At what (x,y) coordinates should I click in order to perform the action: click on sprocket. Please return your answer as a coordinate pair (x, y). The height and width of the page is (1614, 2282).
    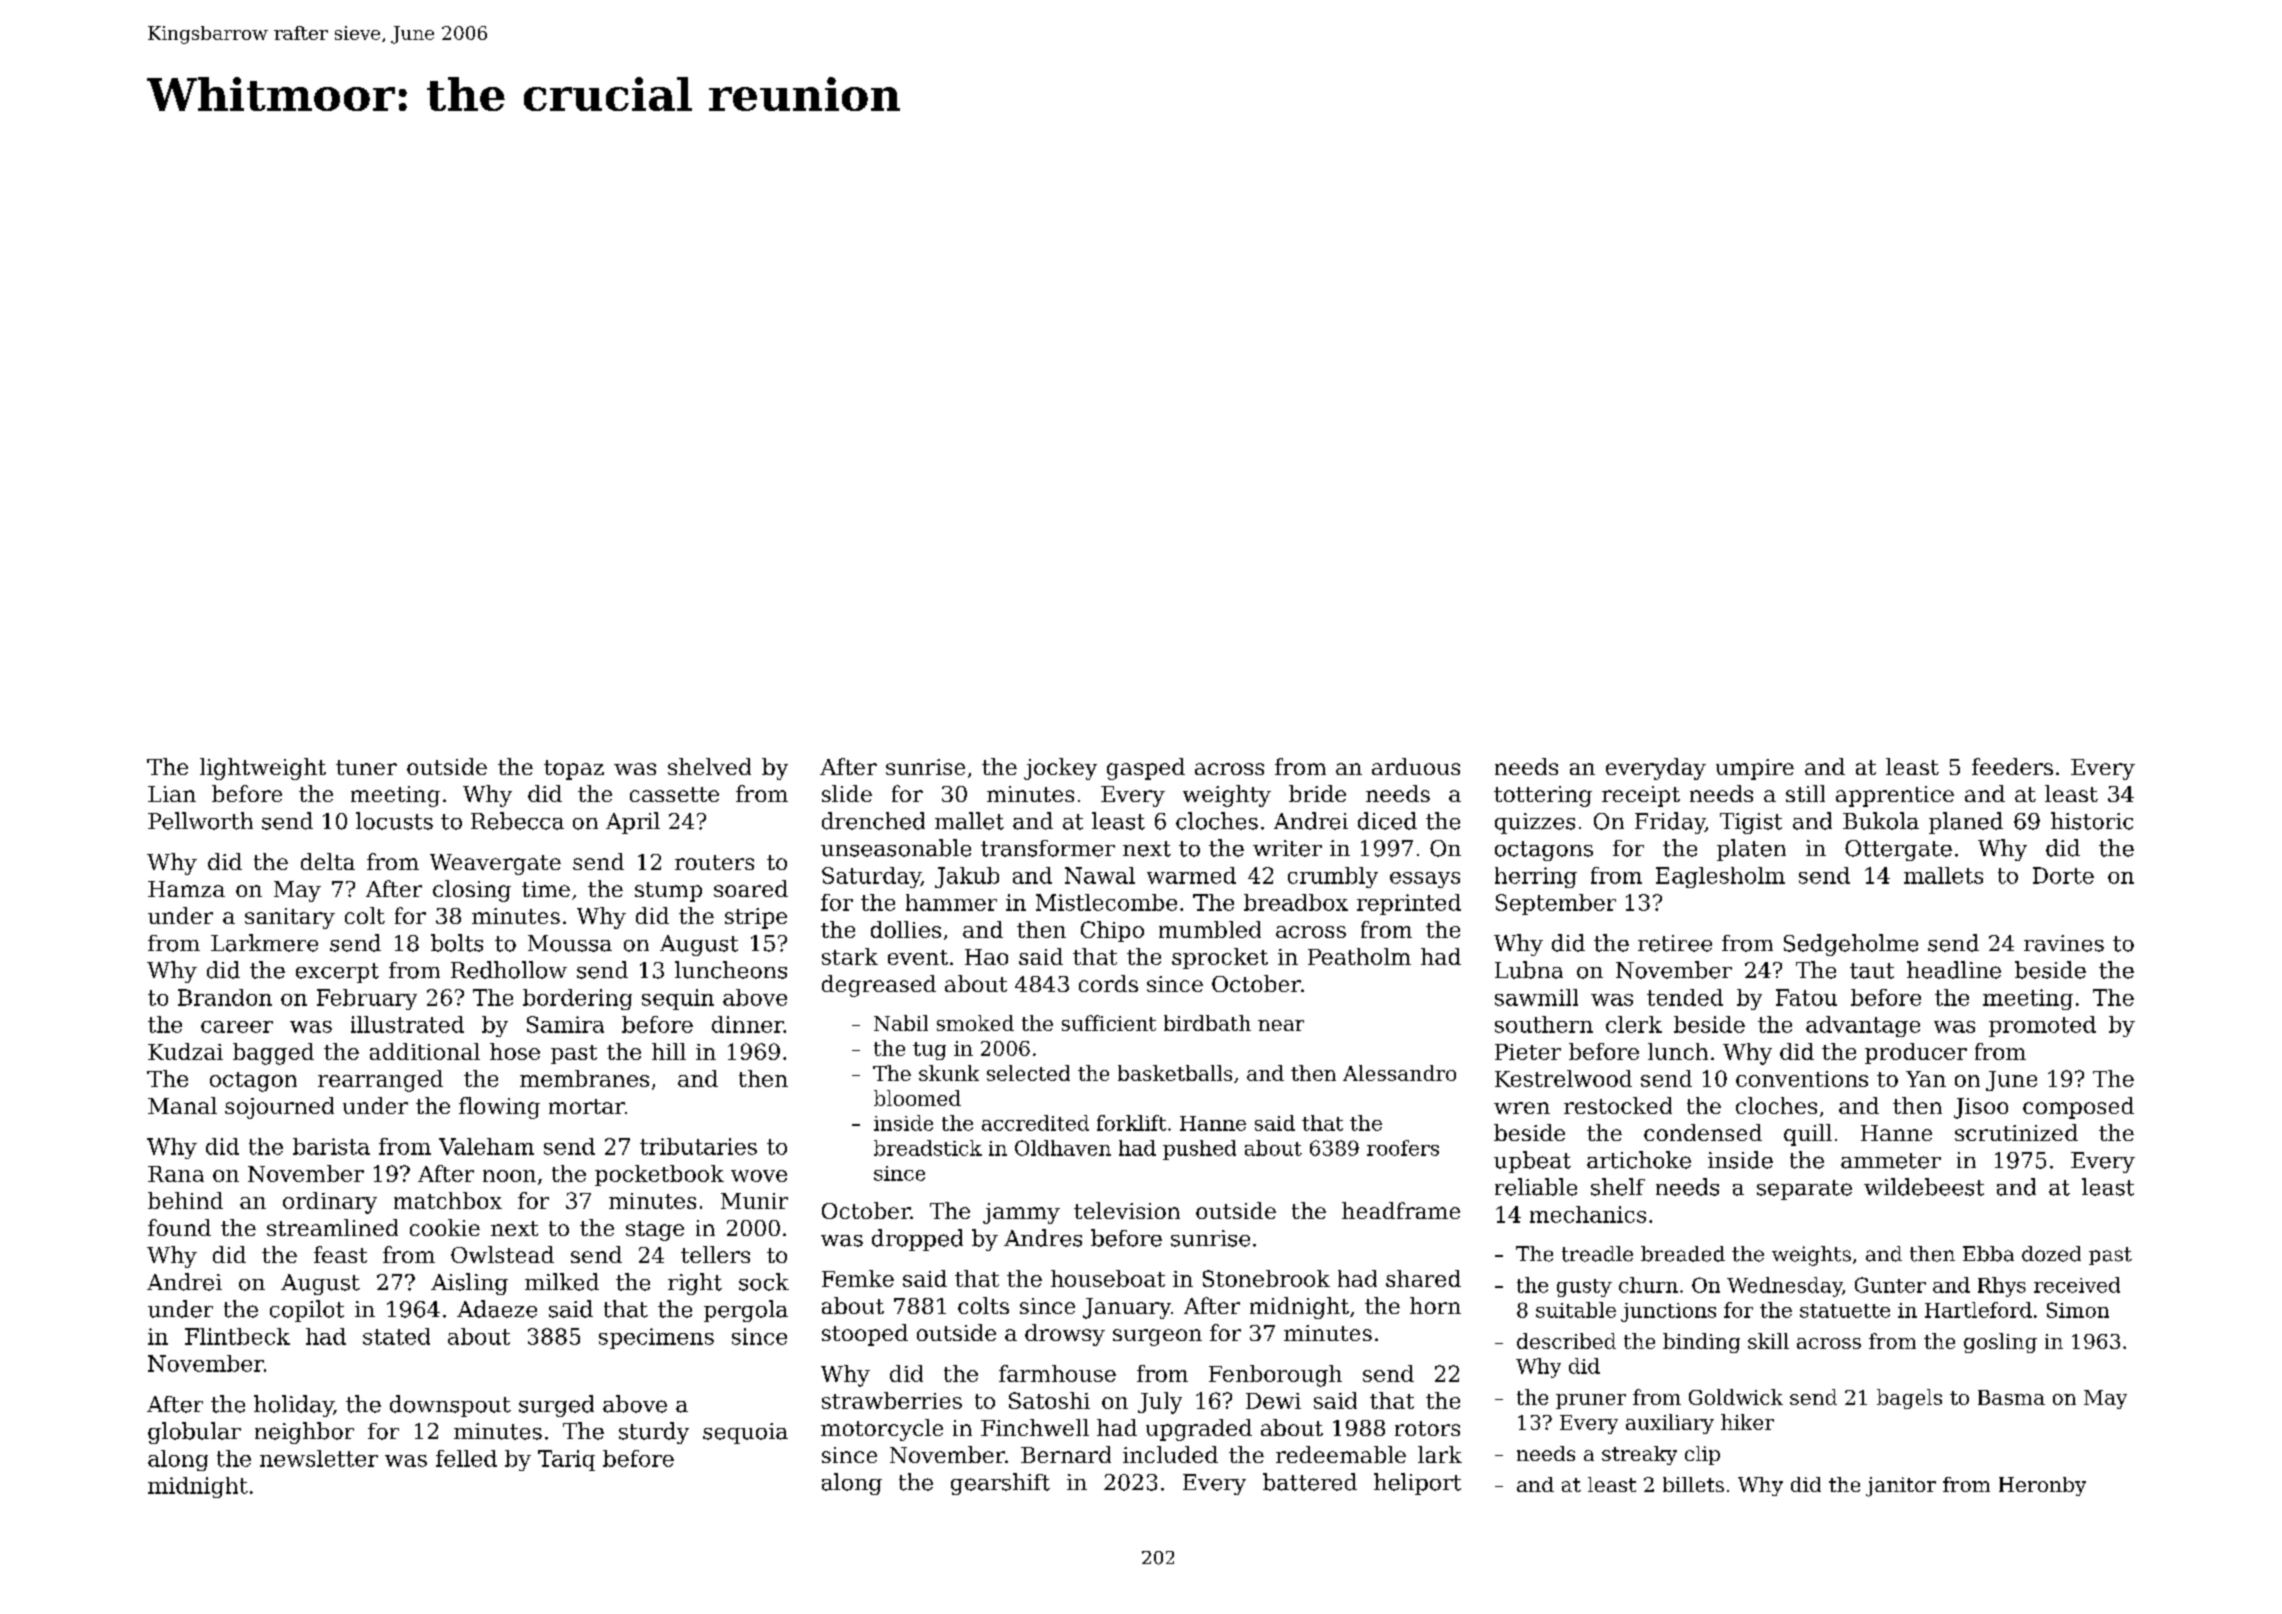
    Looking at the image, I should click on (1220, 958).
